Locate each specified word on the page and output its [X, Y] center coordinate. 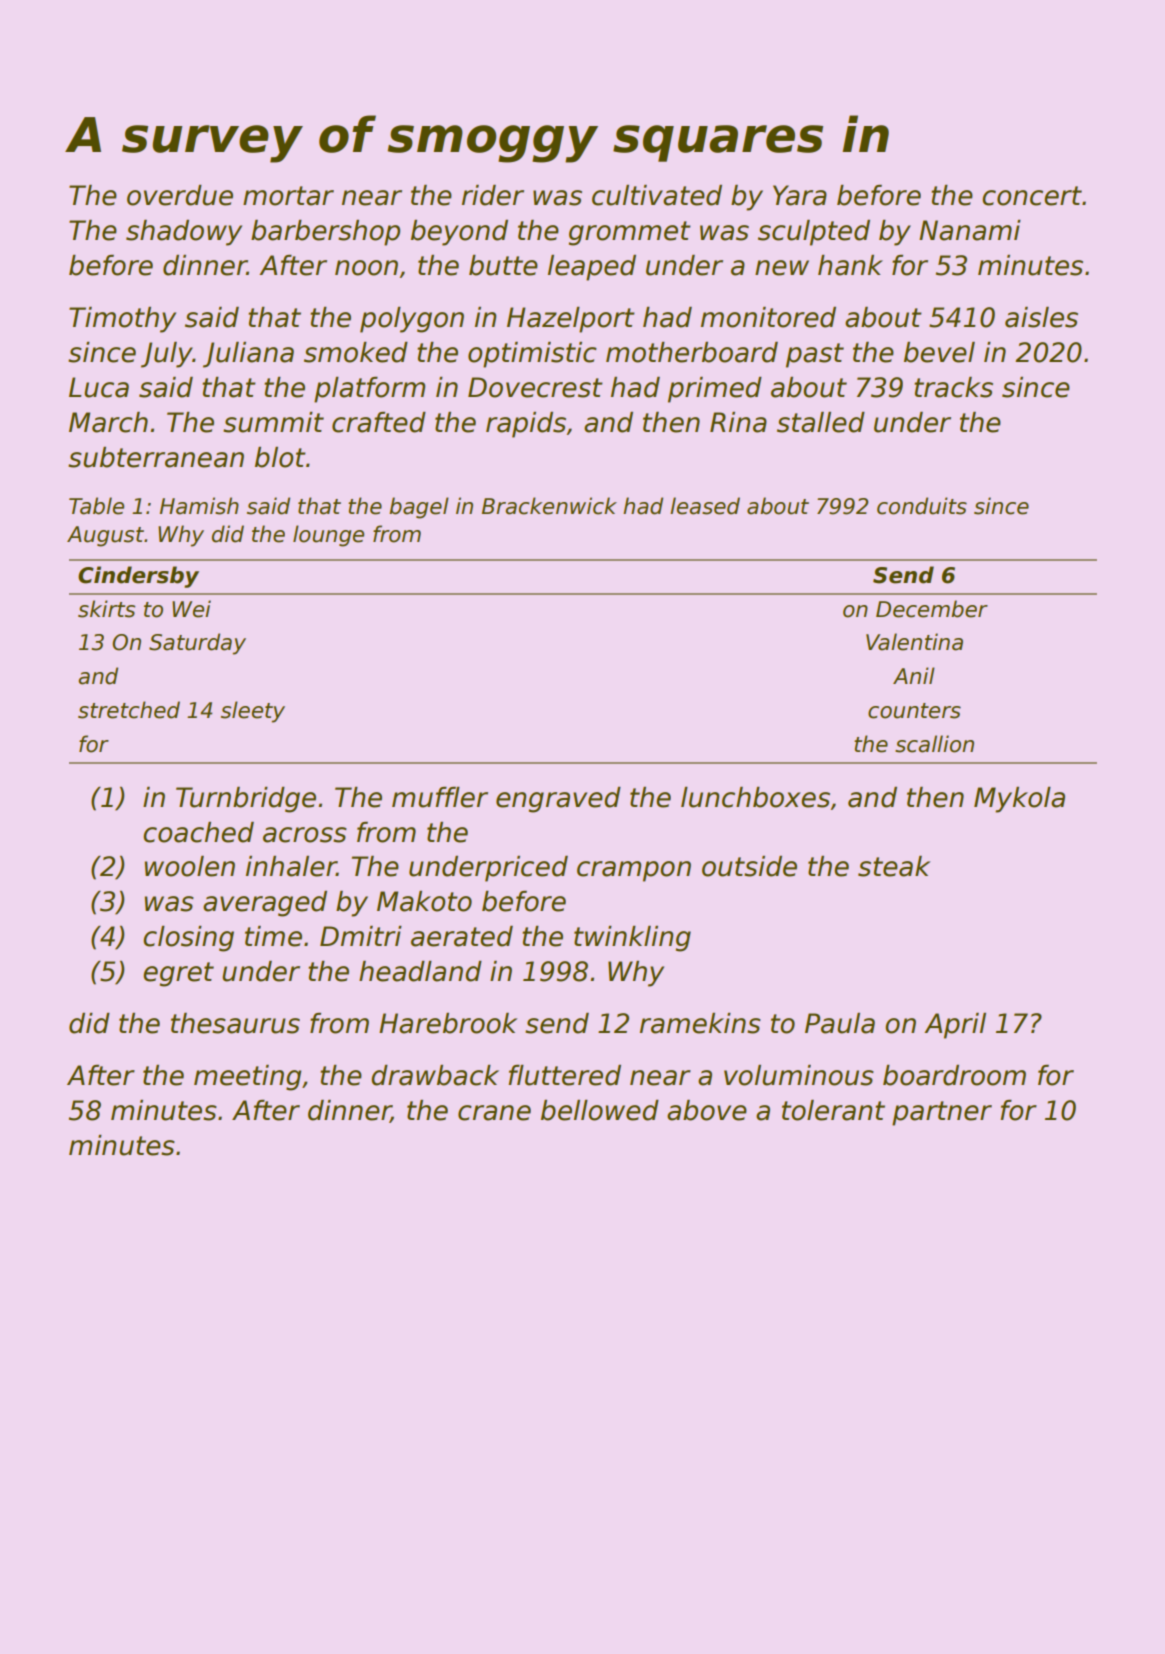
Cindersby [138, 577]
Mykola [1019, 800]
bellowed [600, 1110]
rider [493, 195]
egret [178, 974]
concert [1032, 196]
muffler [440, 797]
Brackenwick [549, 506]
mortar [288, 196]
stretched [129, 710]
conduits [922, 506]
